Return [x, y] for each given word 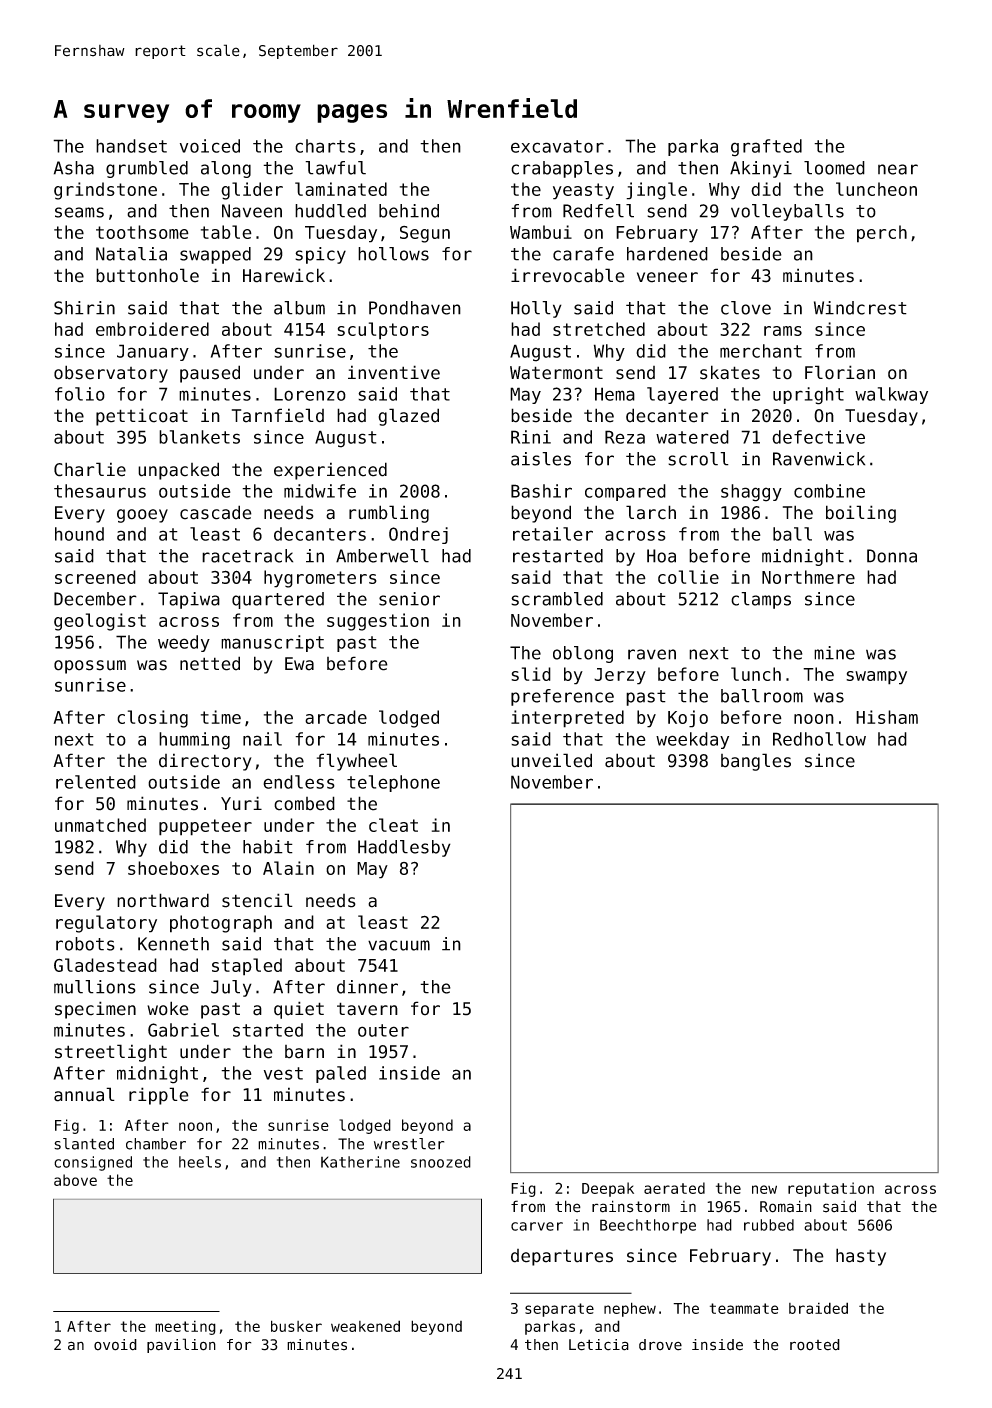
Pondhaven [415, 308]
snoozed [441, 1162]
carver [537, 1226]
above [75, 1180]
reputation [831, 1189]
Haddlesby [404, 848]
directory [205, 762]
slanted [84, 1144]
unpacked [178, 471]
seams [79, 212]
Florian [840, 372]
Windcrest [860, 308]
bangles [756, 762]
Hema [615, 394]
